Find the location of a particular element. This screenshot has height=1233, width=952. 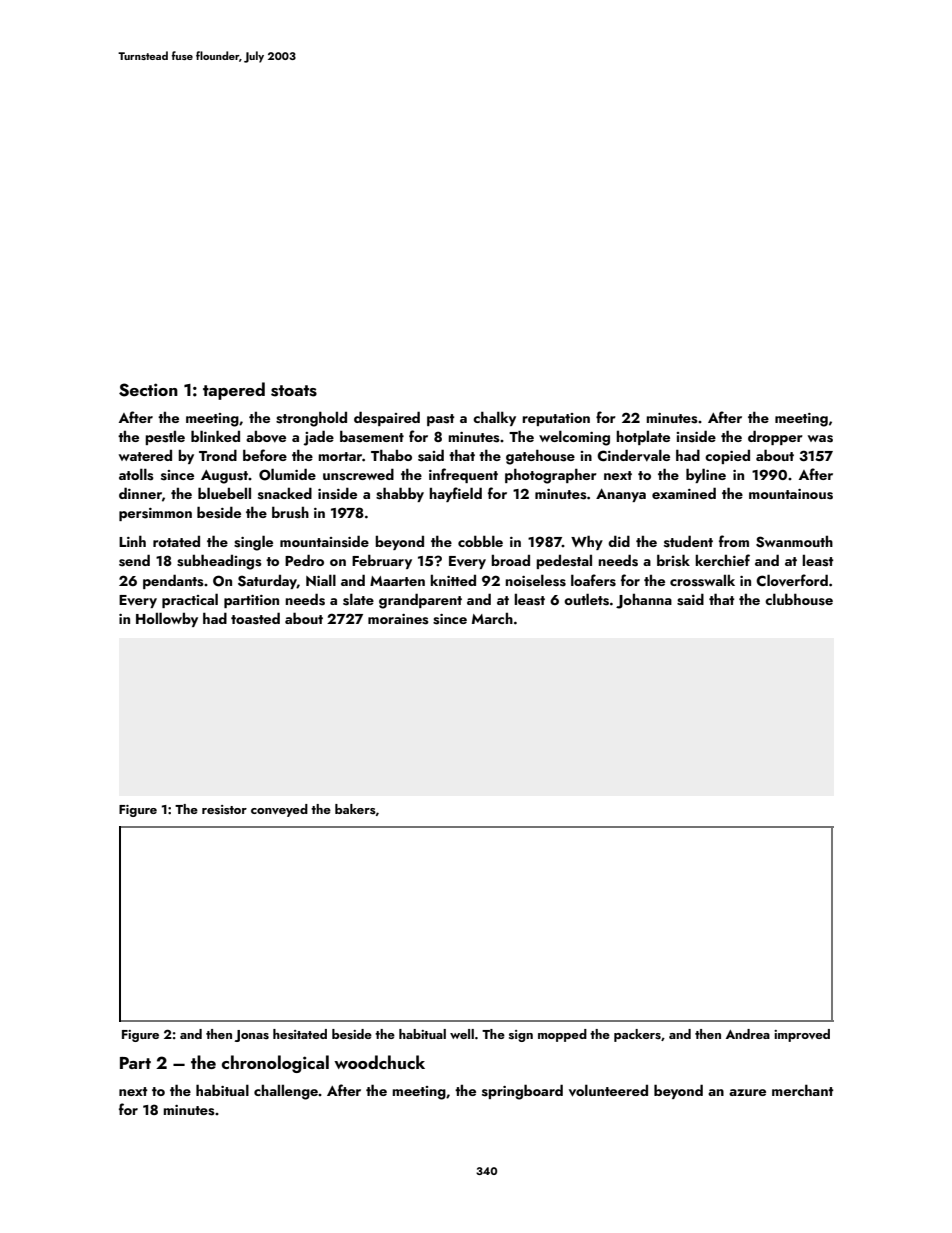

Andrea is located at coordinates (748, 1034).
